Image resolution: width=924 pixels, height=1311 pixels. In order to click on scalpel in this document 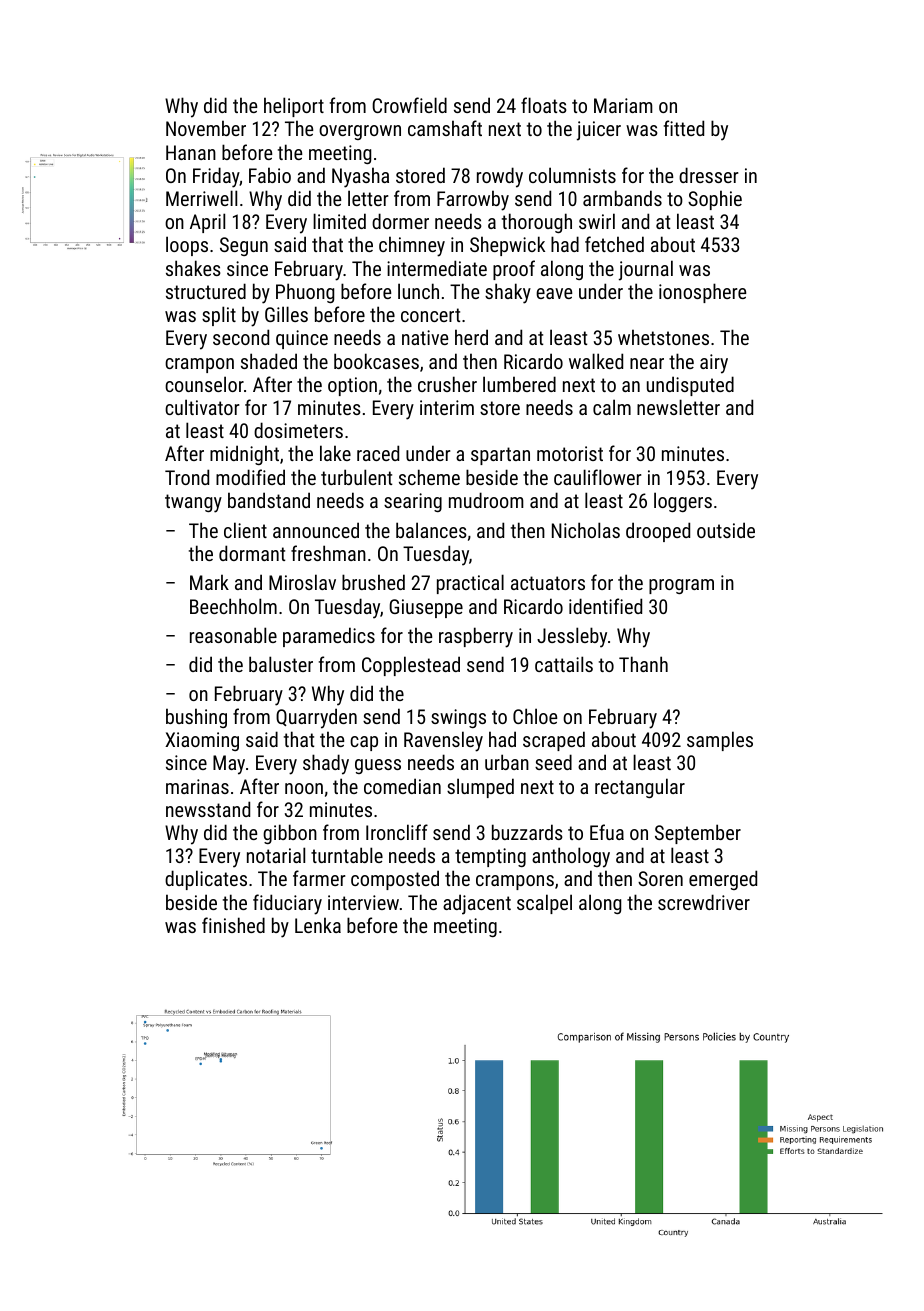, I will do `click(544, 904)`.
